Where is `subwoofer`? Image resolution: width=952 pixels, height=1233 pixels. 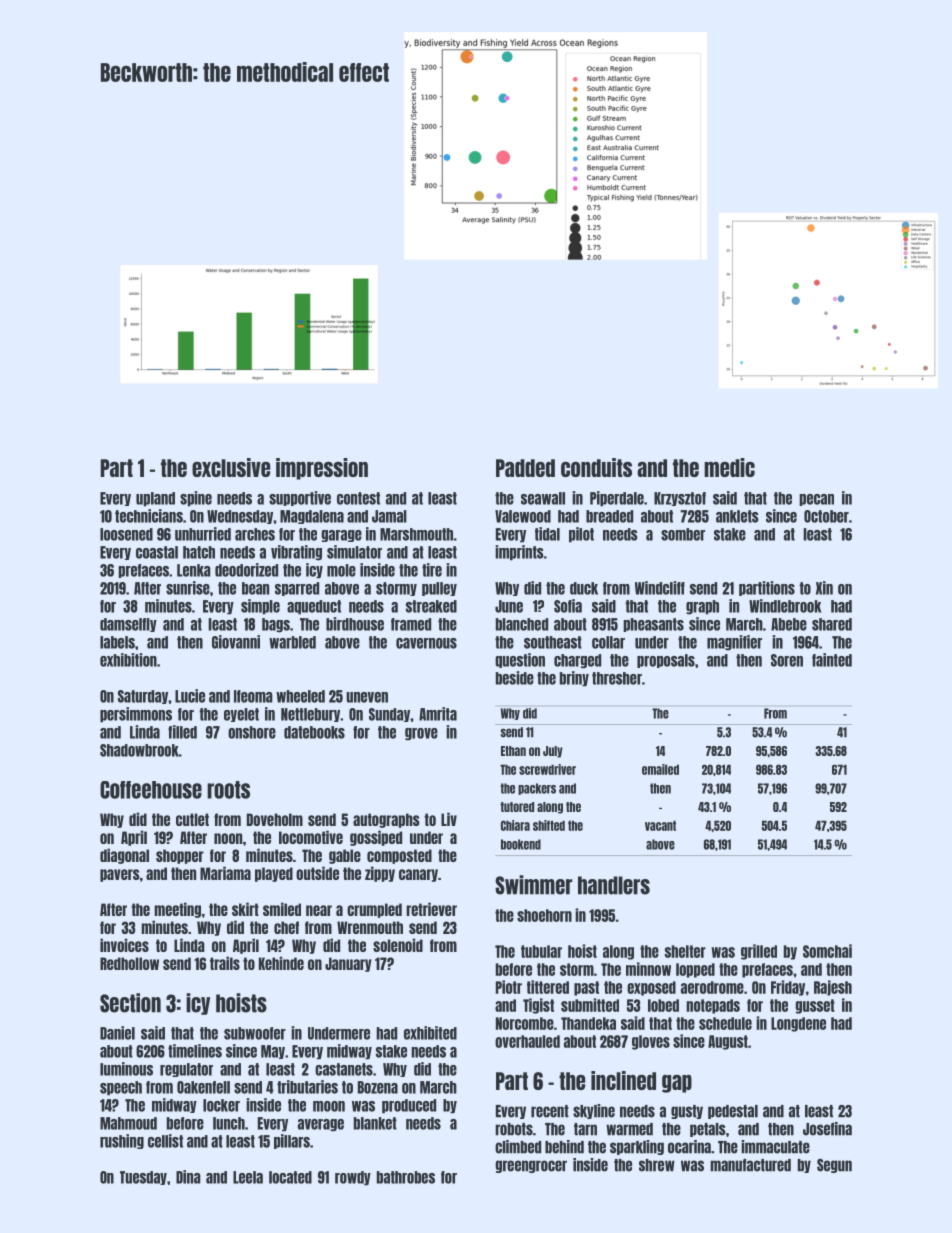
subwoofer is located at coordinates (255, 1033).
